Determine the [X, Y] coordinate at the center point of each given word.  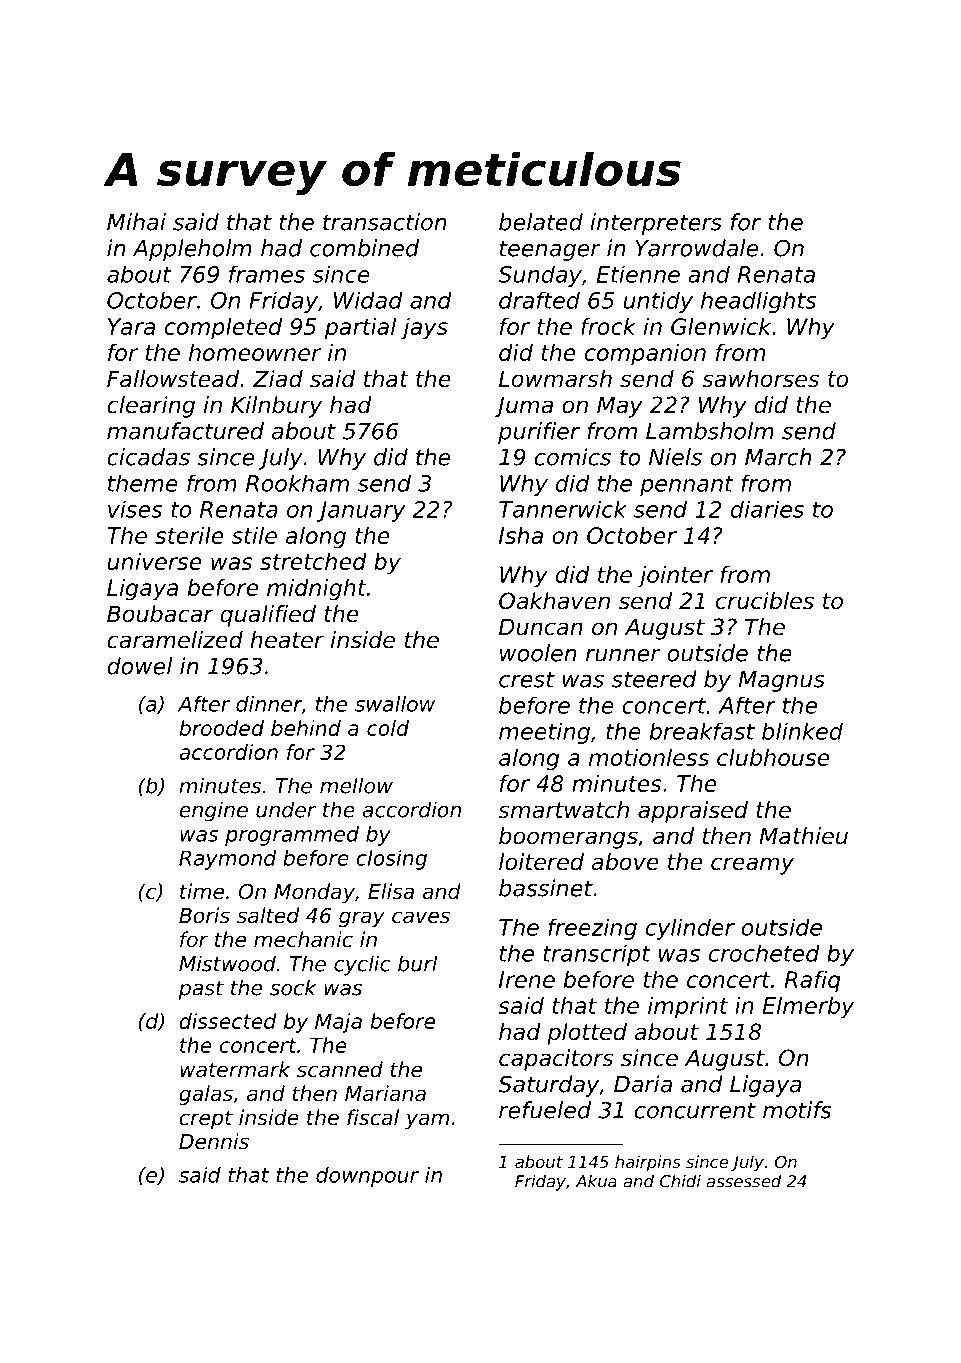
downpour [367, 1177]
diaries [767, 509]
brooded [221, 728]
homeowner [255, 352]
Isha [521, 535]
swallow [395, 704]
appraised [693, 812]
